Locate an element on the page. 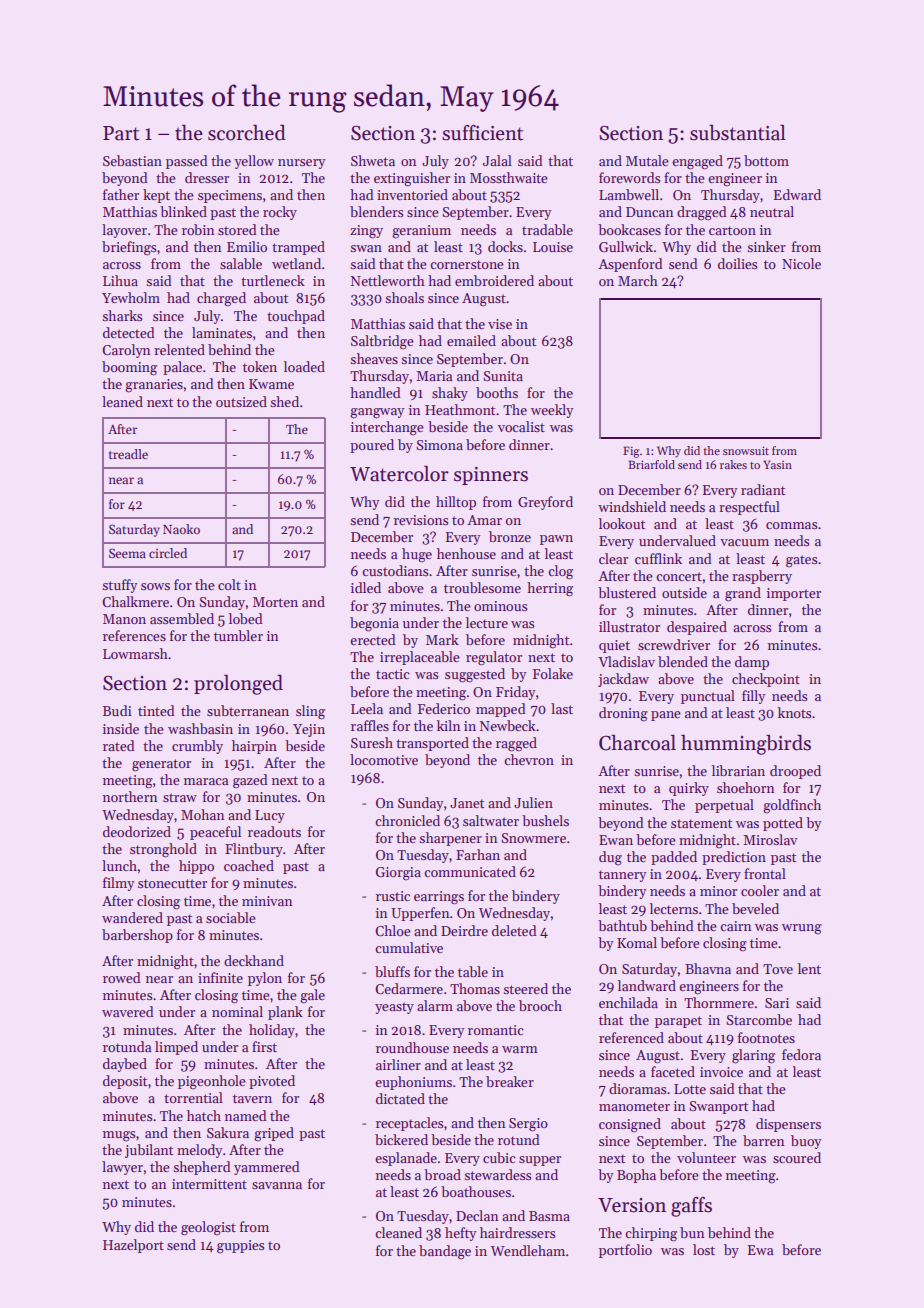 The height and width of the image is (1308, 924). Mossthwaite is located at coordinates (509, 177).
